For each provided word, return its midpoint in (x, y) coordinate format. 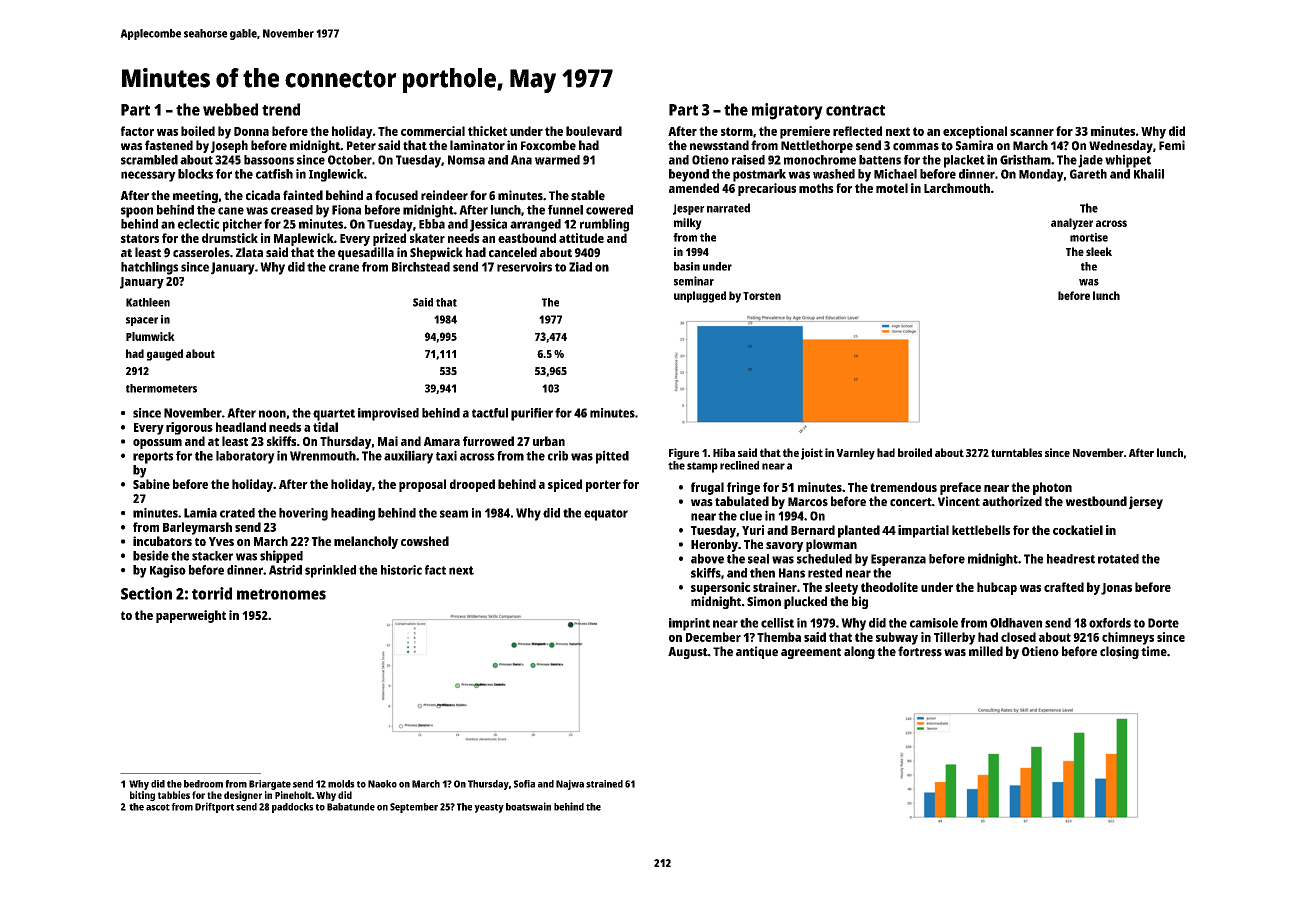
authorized (1012, 501)
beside (151, 555)
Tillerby (955, 638)
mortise (1089, 237)
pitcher (242, 225)
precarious (767, 189)
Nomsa (466, 160)
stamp (702, 467)
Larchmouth (957, 188)
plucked (805, 602)
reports (153, 458)
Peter (361, 146)
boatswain (528, 806)
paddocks (293, 808)
